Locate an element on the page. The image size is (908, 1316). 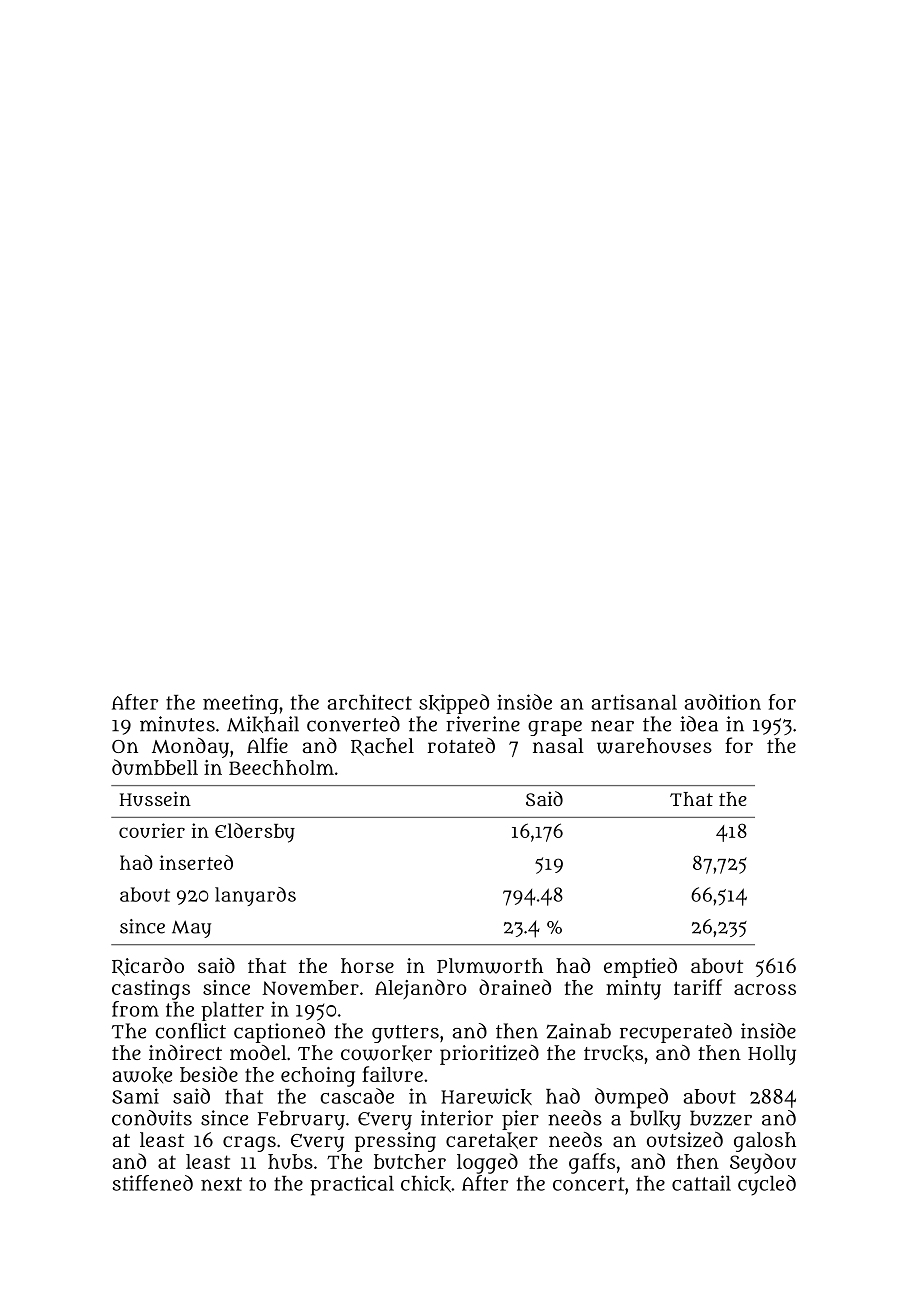
nasal is located at coordinates (558, 745).
